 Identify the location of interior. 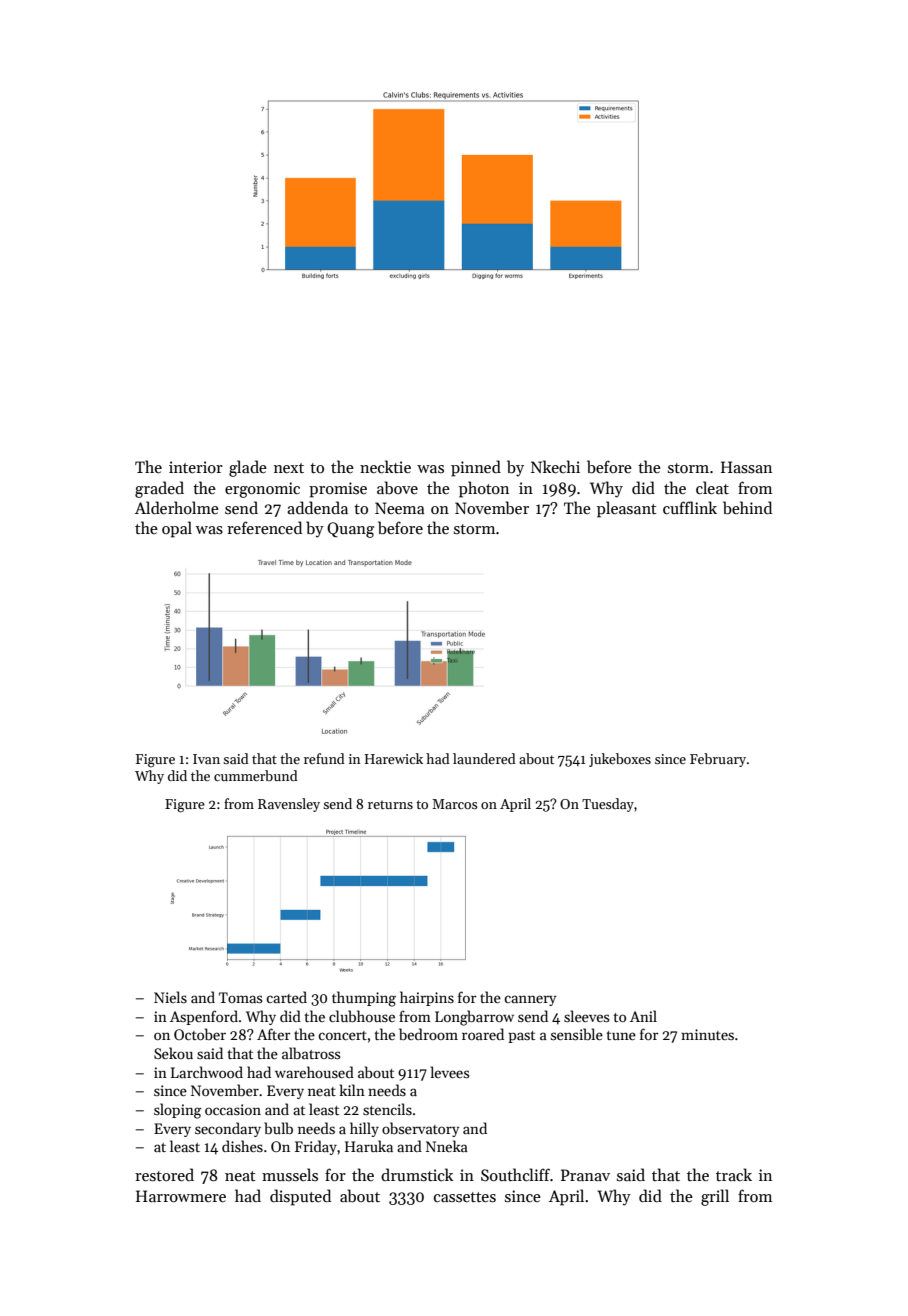
(196, 467).
